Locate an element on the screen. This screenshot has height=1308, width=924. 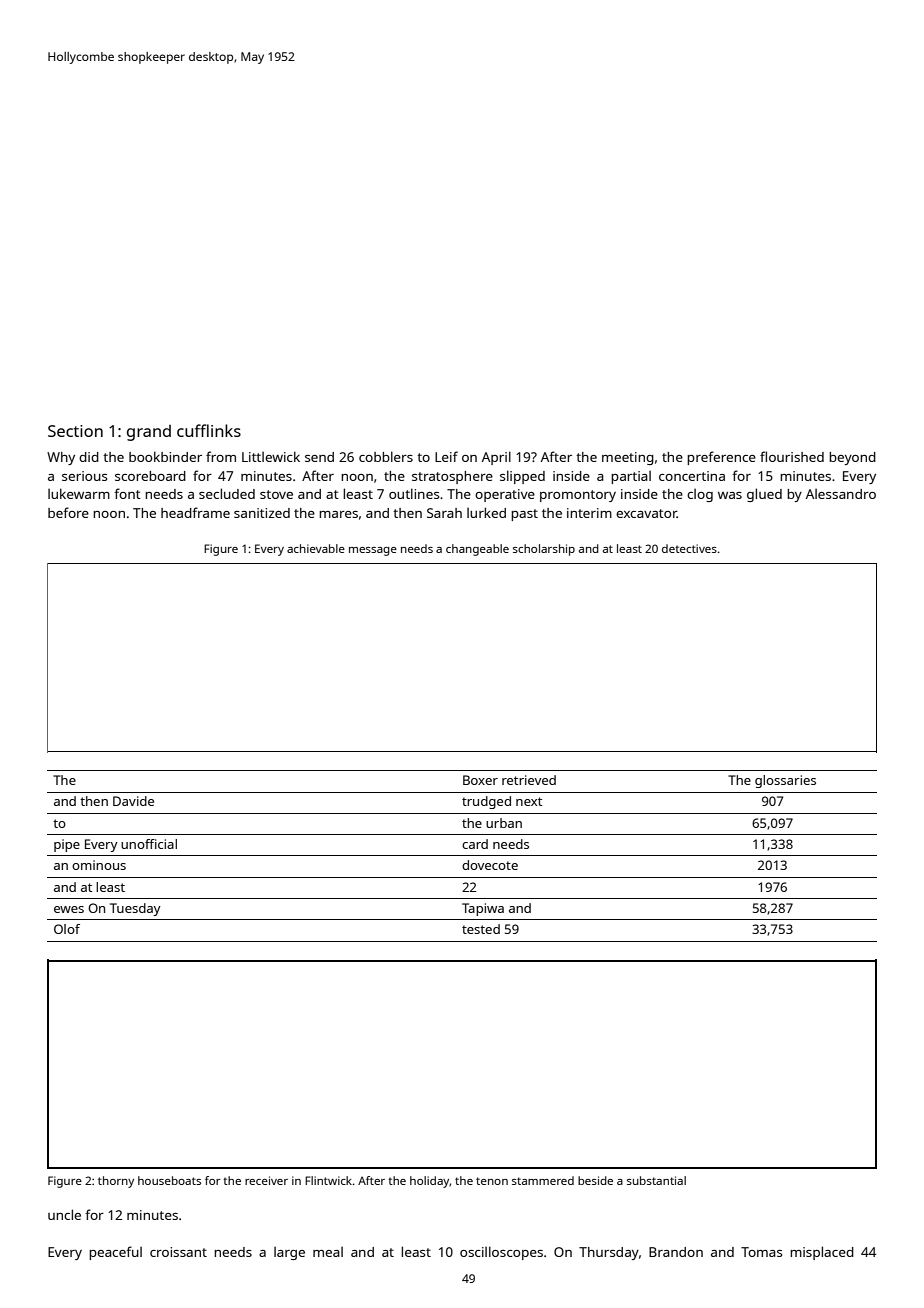
changeable is located at coordinates (477, 550).
